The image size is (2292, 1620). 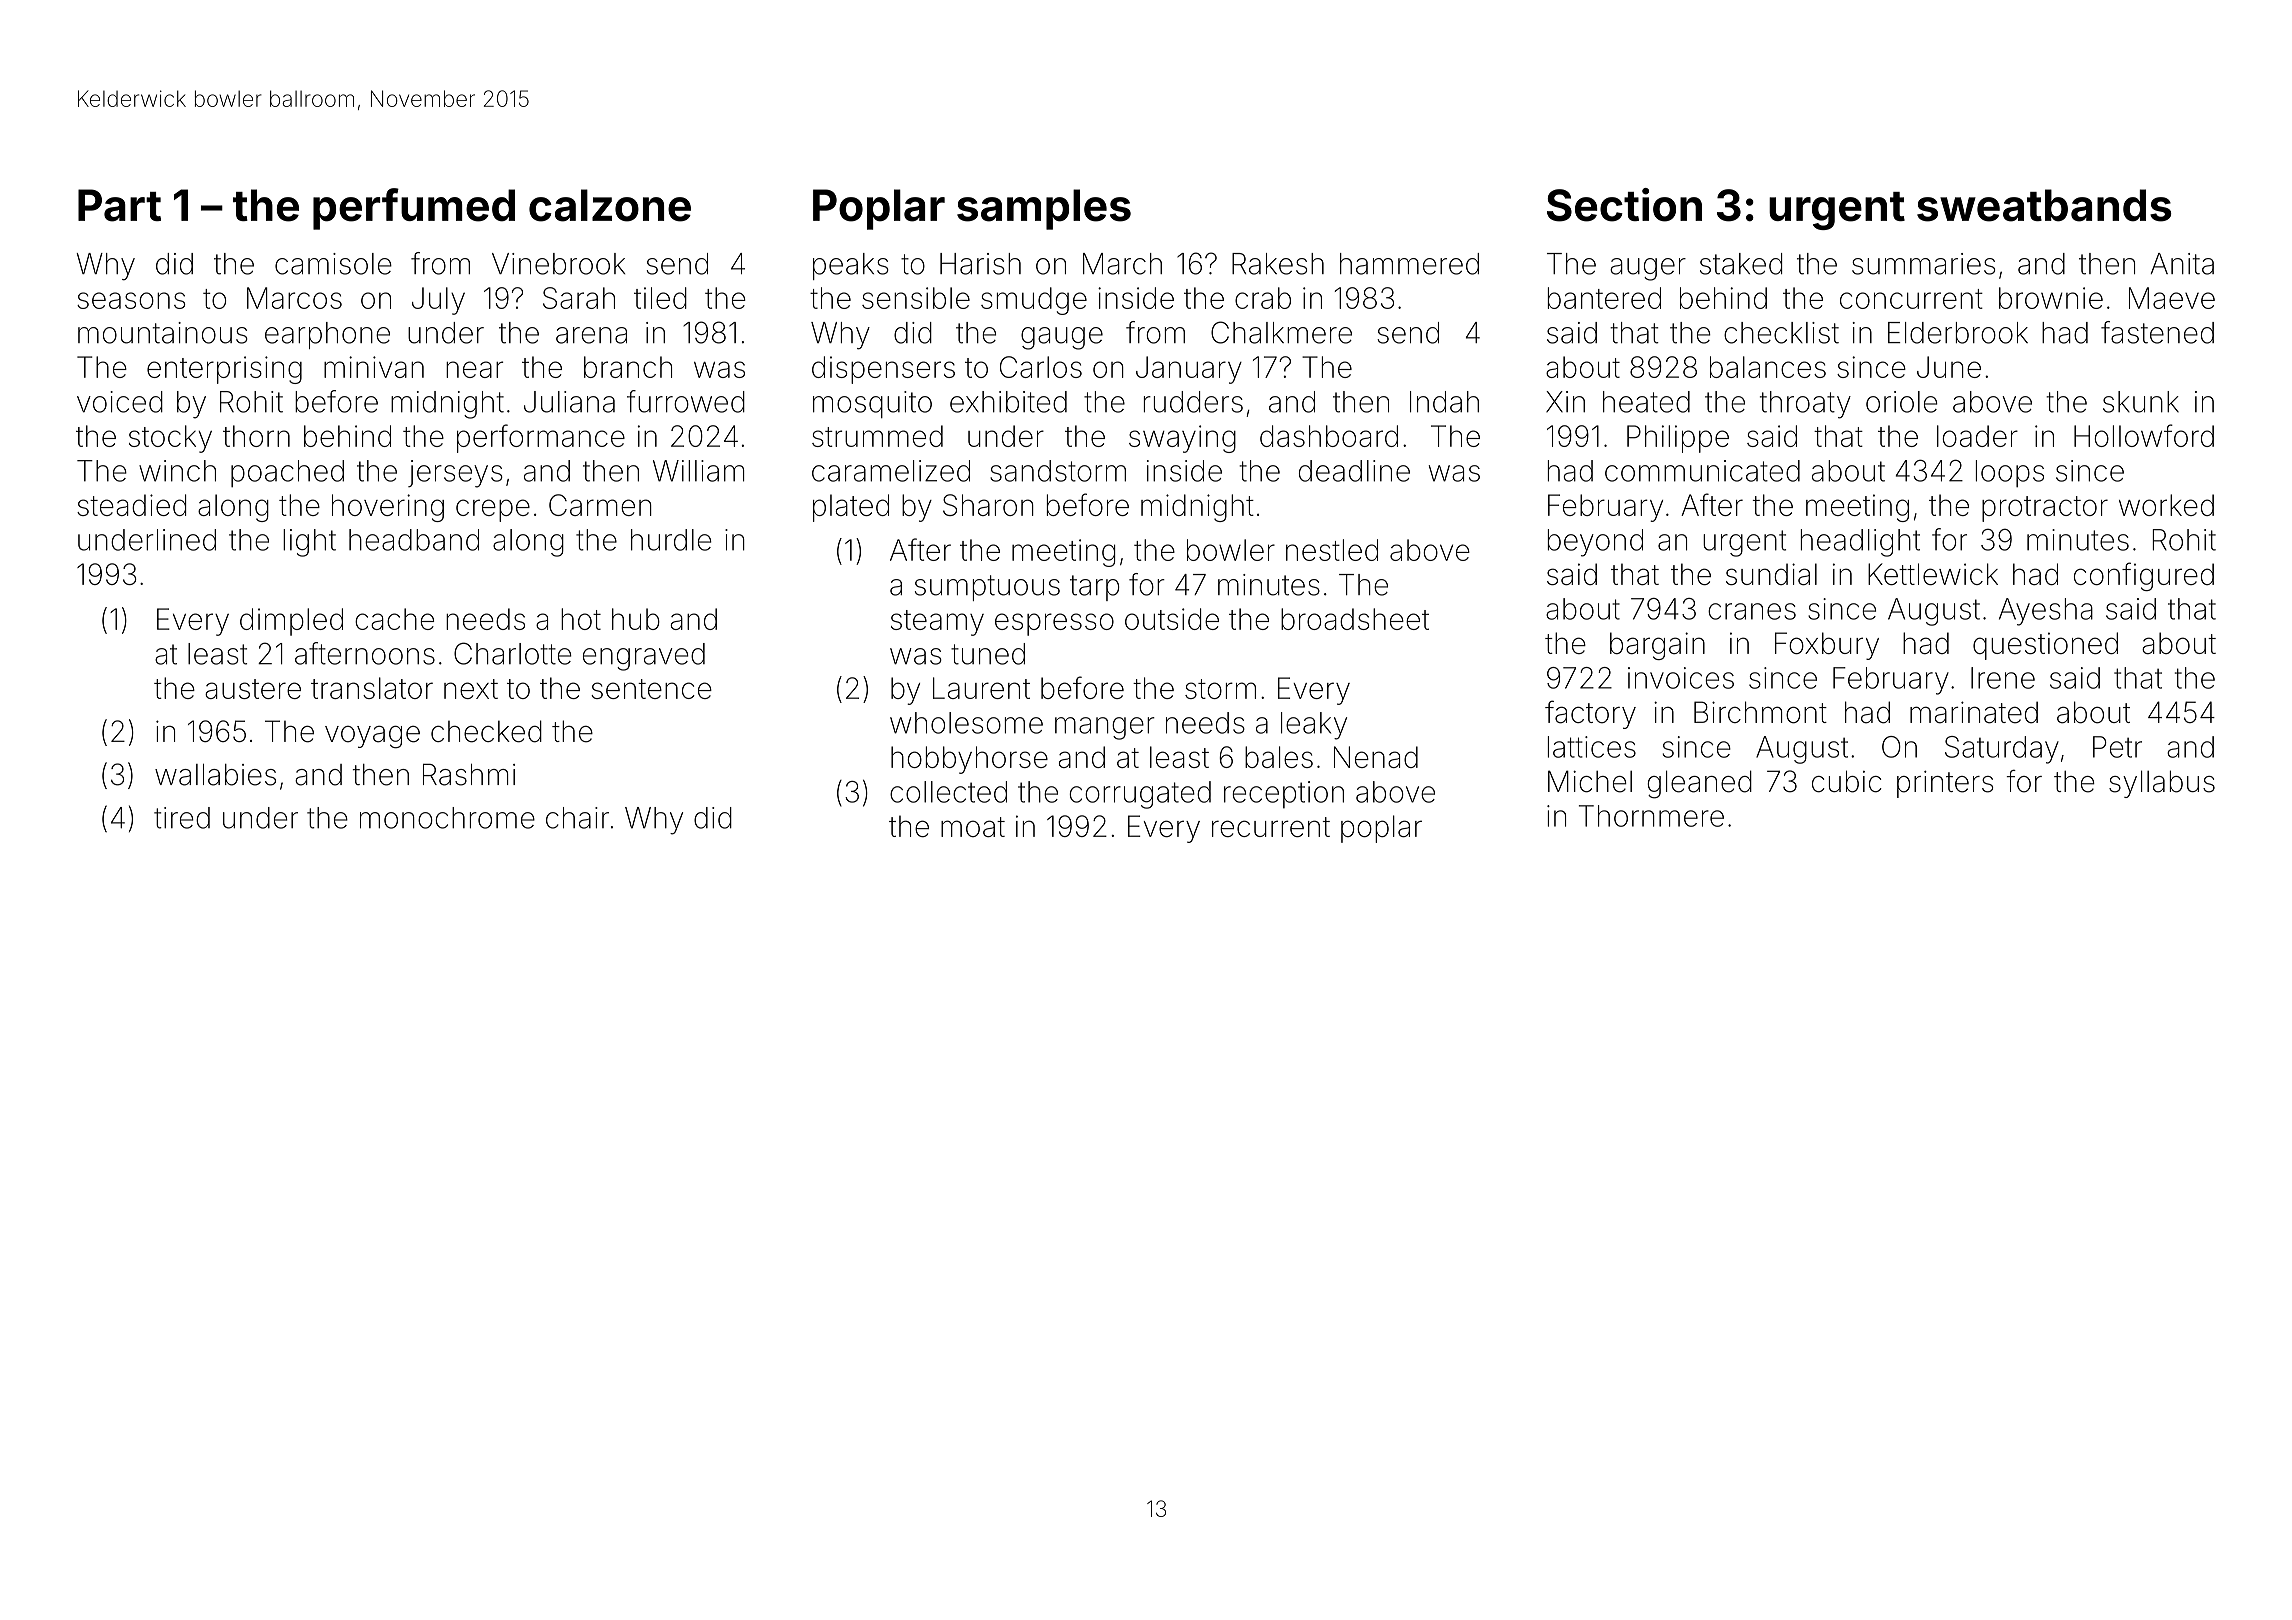 What do you see at coordinates (1624, 205) in the page?
I see `Section` at bounding box center [1624, 205].
